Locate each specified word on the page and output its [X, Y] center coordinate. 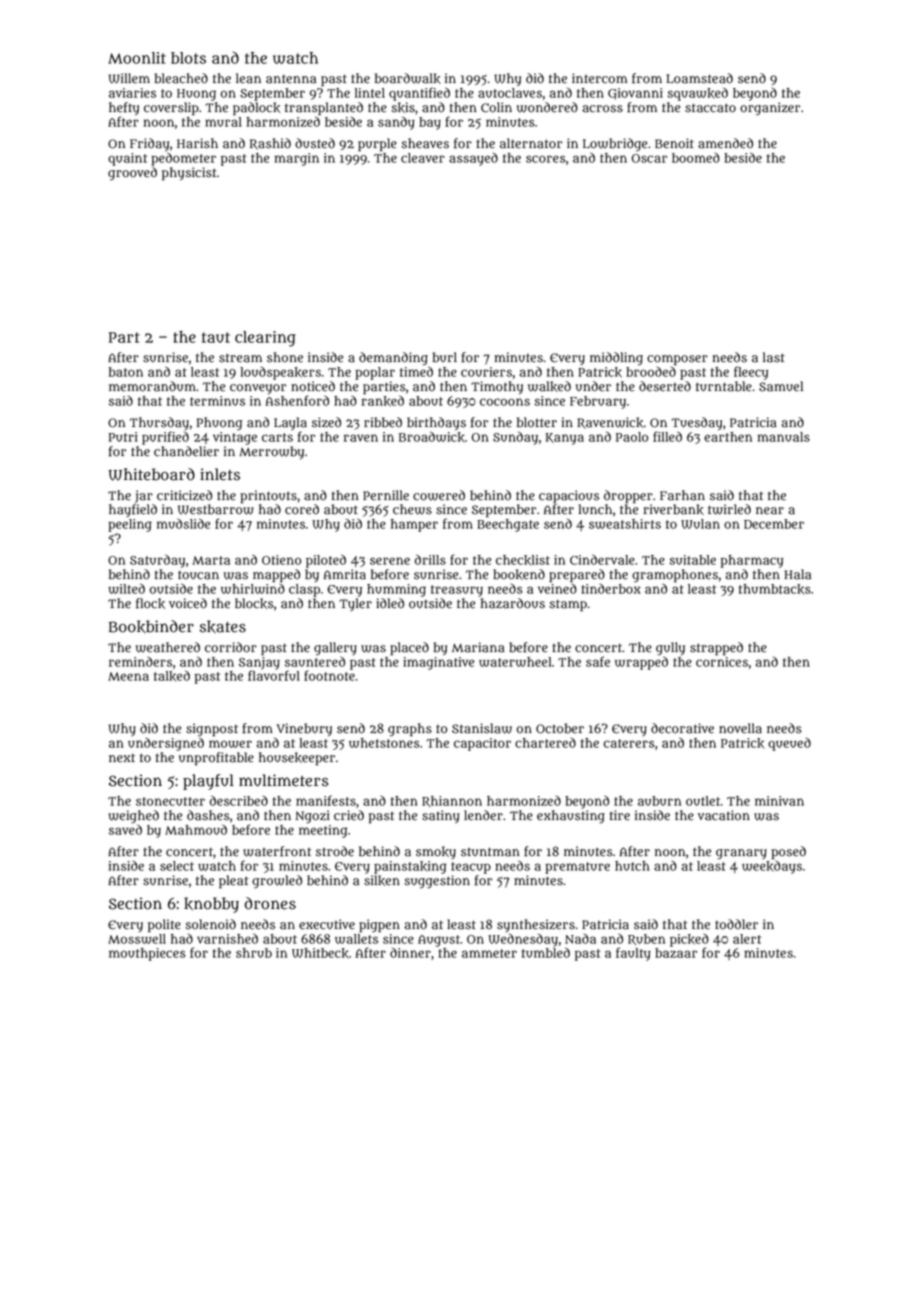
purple [377, 145]
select [177, 866]
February [598, 402]
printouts [268, 497]
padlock [257, 108]
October [560, 728]
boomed [696, 158]
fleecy [751, 373]
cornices [722, 662]
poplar [375, 373]
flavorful [274, 675]
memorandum [152, 386]
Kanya [565, 439]
